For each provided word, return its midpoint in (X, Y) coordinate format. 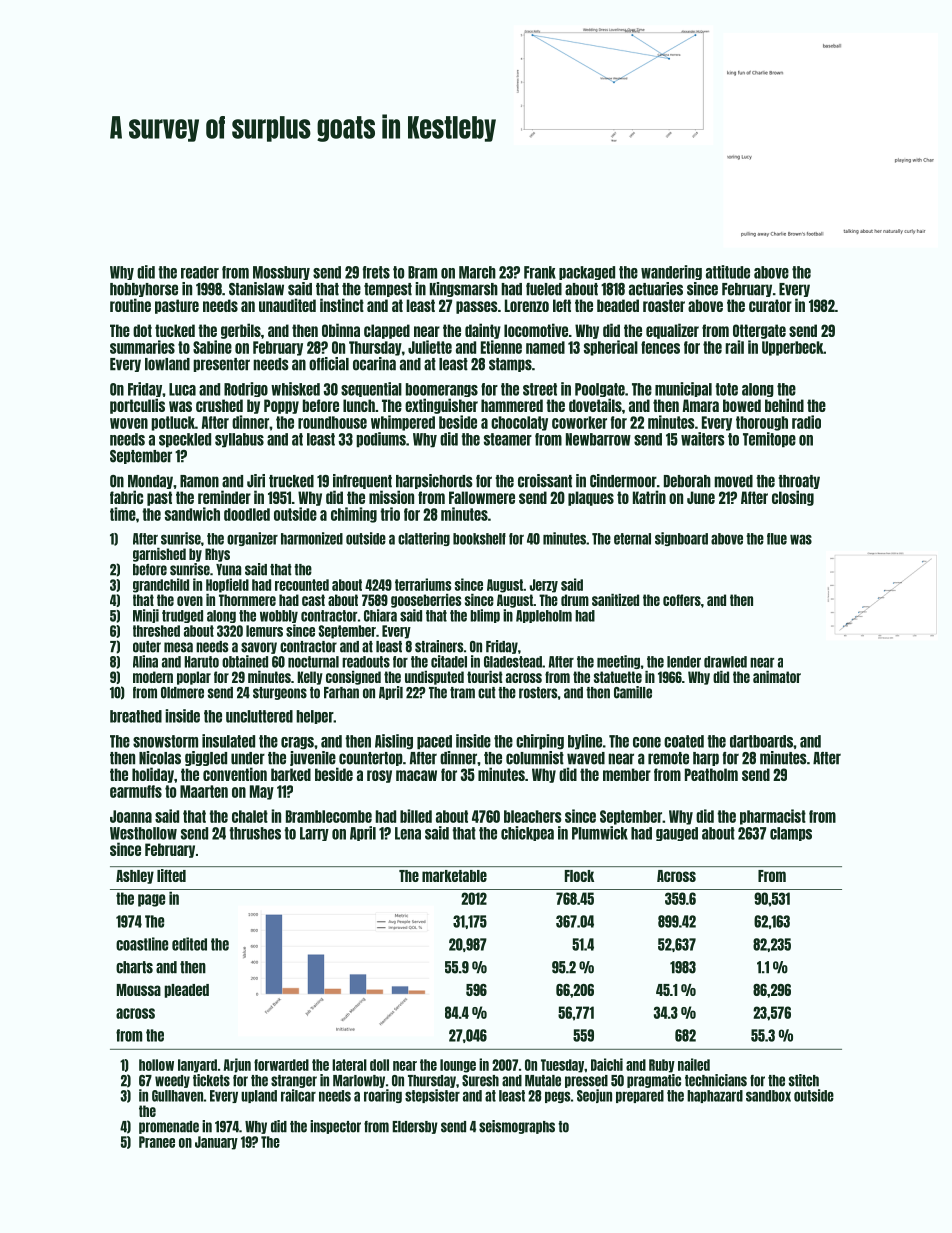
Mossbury (281, 273)
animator (777, 677)
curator (770, 305)
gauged (677, 834)
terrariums (423, 584)
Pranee (157, 1142)
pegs (557, 1097)
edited (189, 944)
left (562, 305)
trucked (291, 481)
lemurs (264, 631)
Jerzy (543, 586)
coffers (682, 600)
